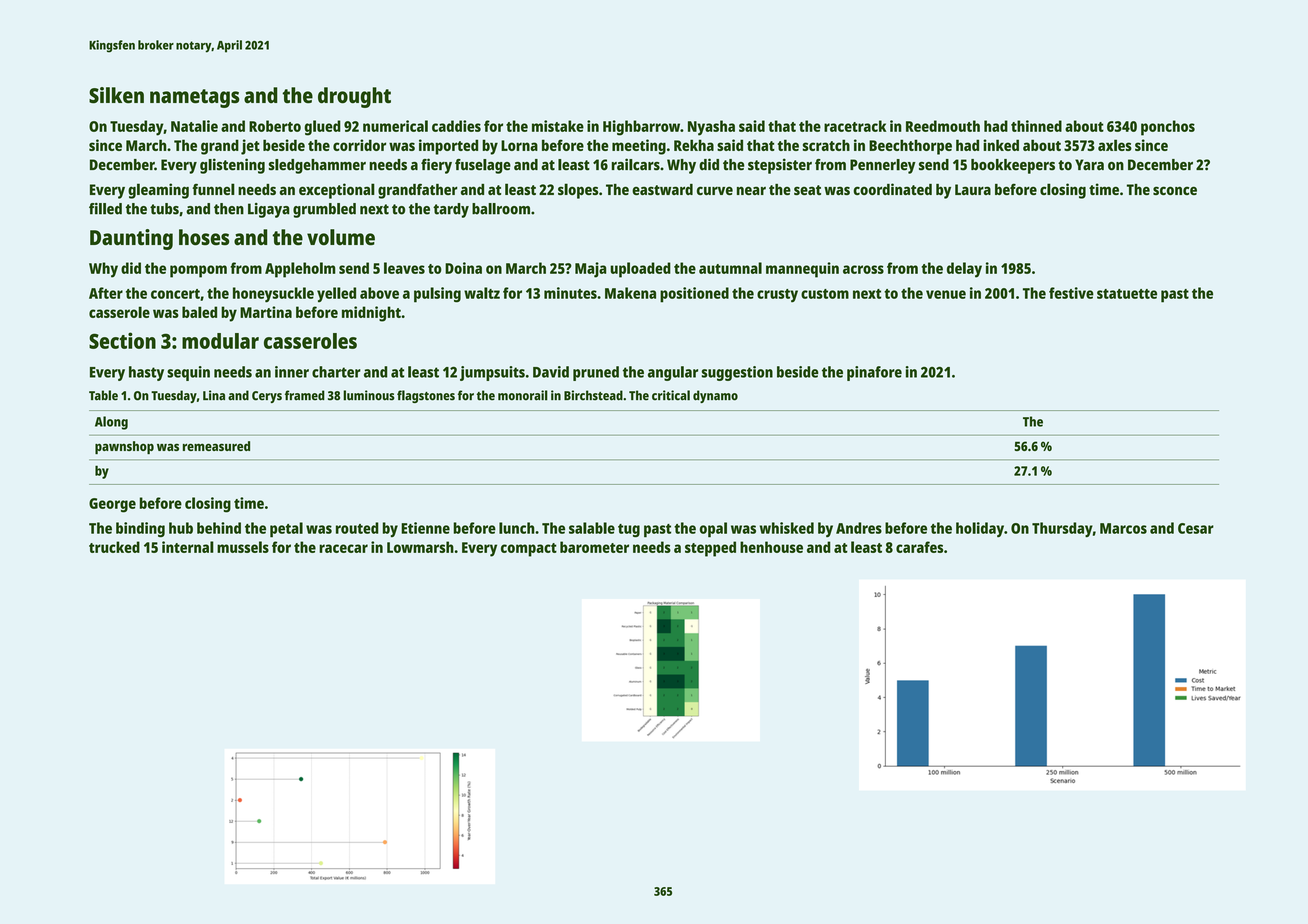 The height and width of the page is (924, 1308). What do you see at coordinates (216, 446) in the page?
I see `remeasured` at bounding box center [216, 446].
